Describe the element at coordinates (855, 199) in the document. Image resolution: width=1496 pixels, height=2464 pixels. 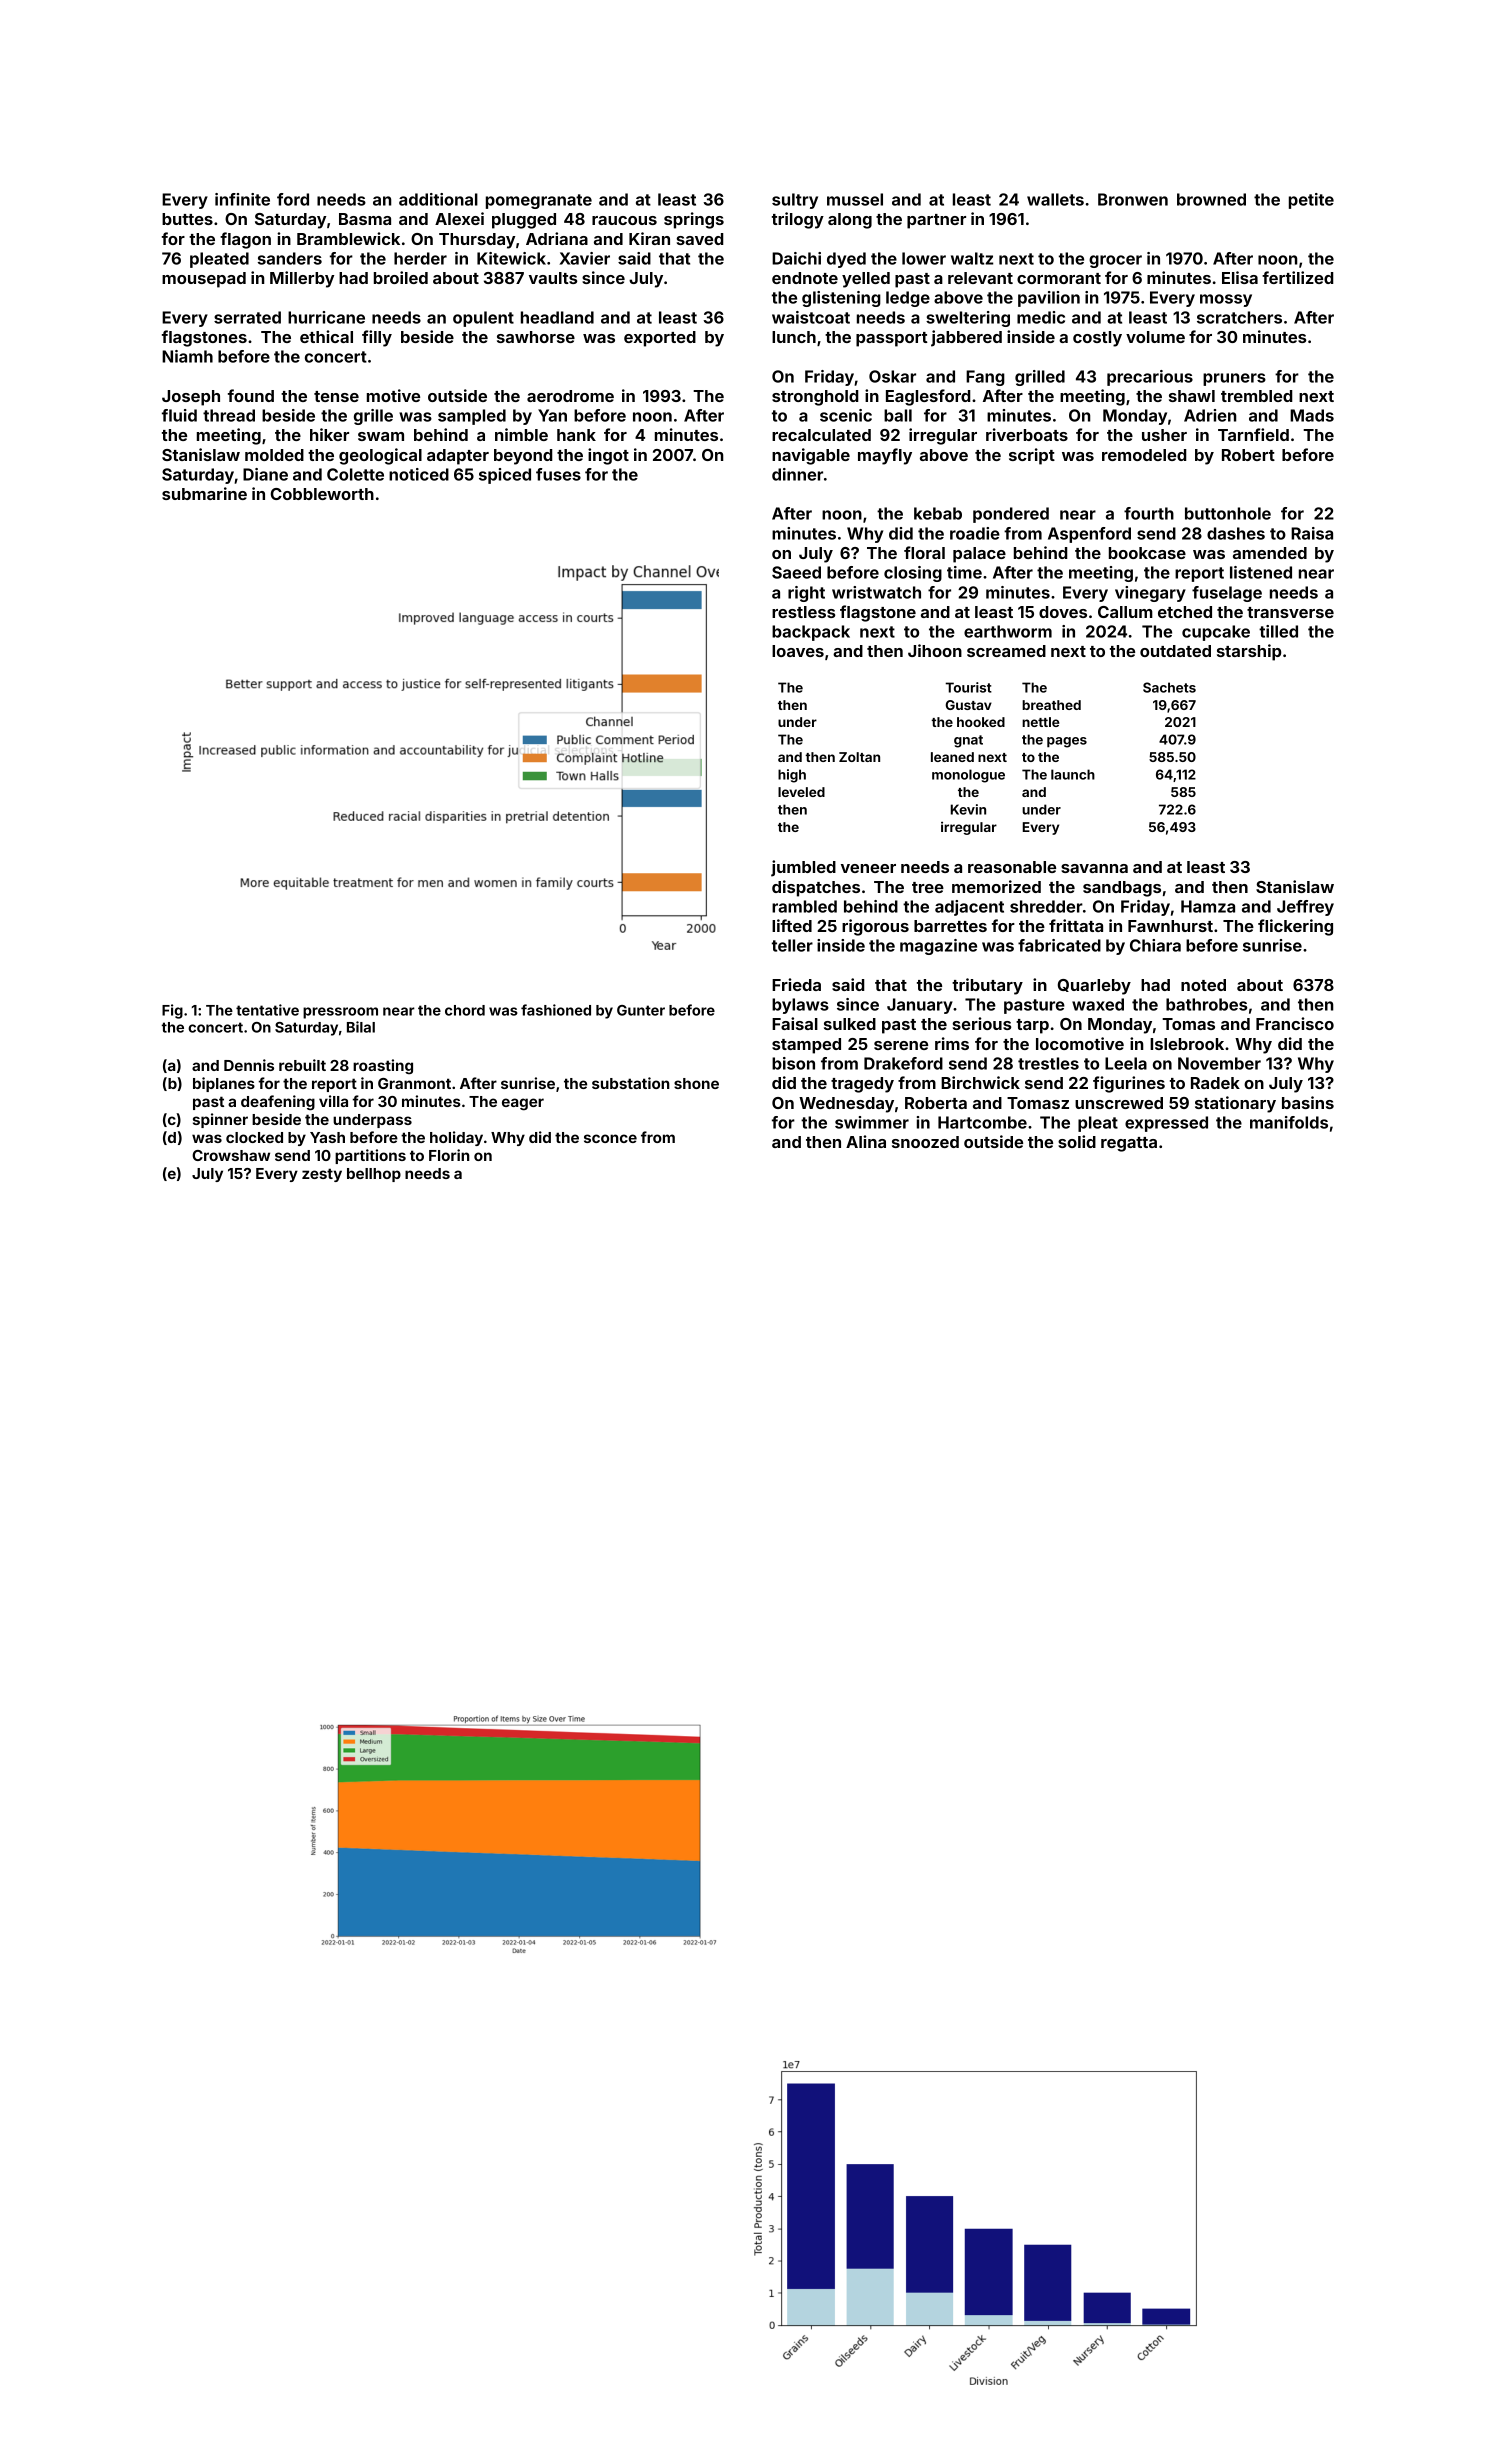
I see `mussel` at that location.
